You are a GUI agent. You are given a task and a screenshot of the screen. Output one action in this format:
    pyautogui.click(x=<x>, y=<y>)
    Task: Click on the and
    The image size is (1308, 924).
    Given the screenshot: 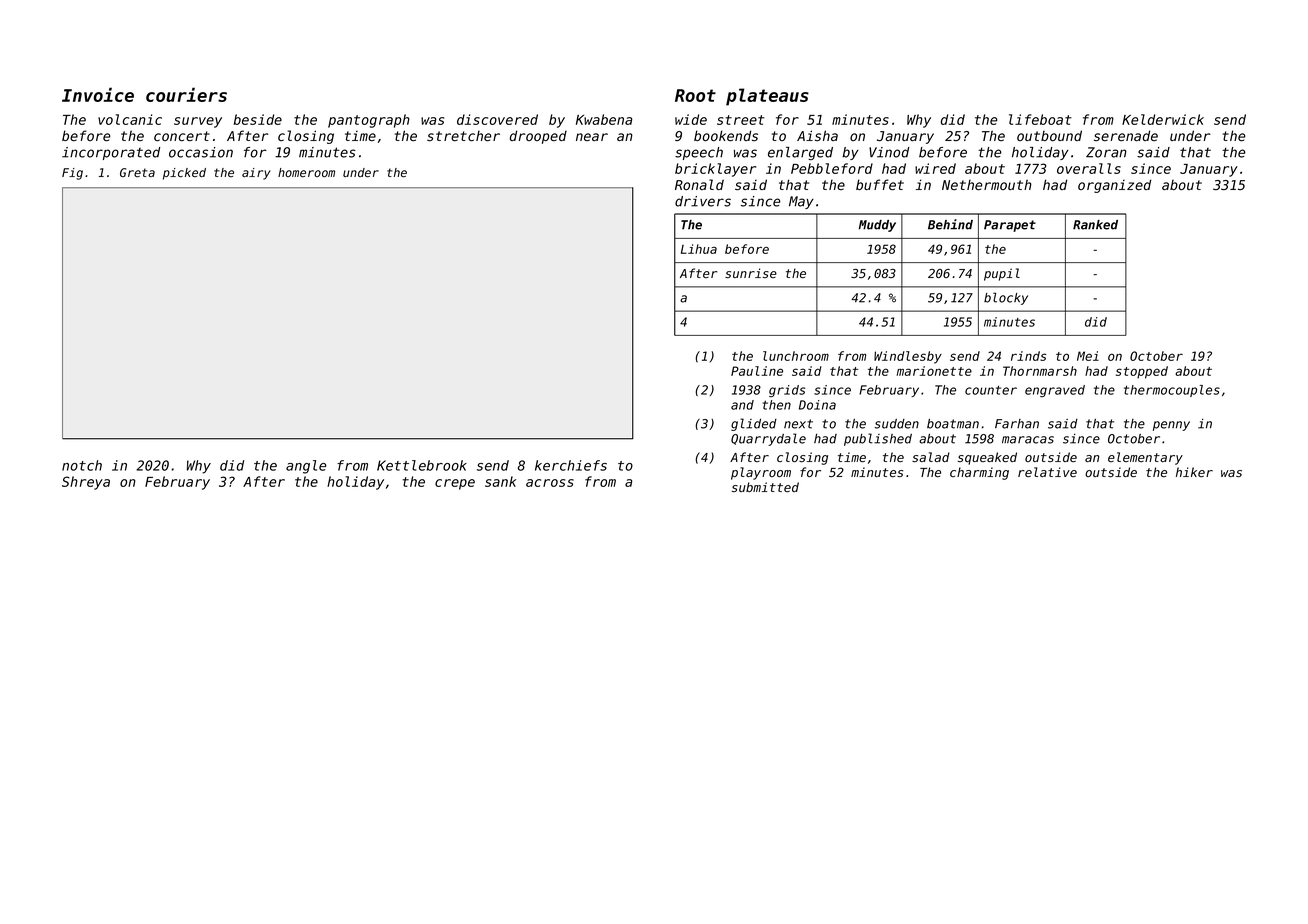 What is the action you would take?
    pyautogui.click(x=742, y=405)
